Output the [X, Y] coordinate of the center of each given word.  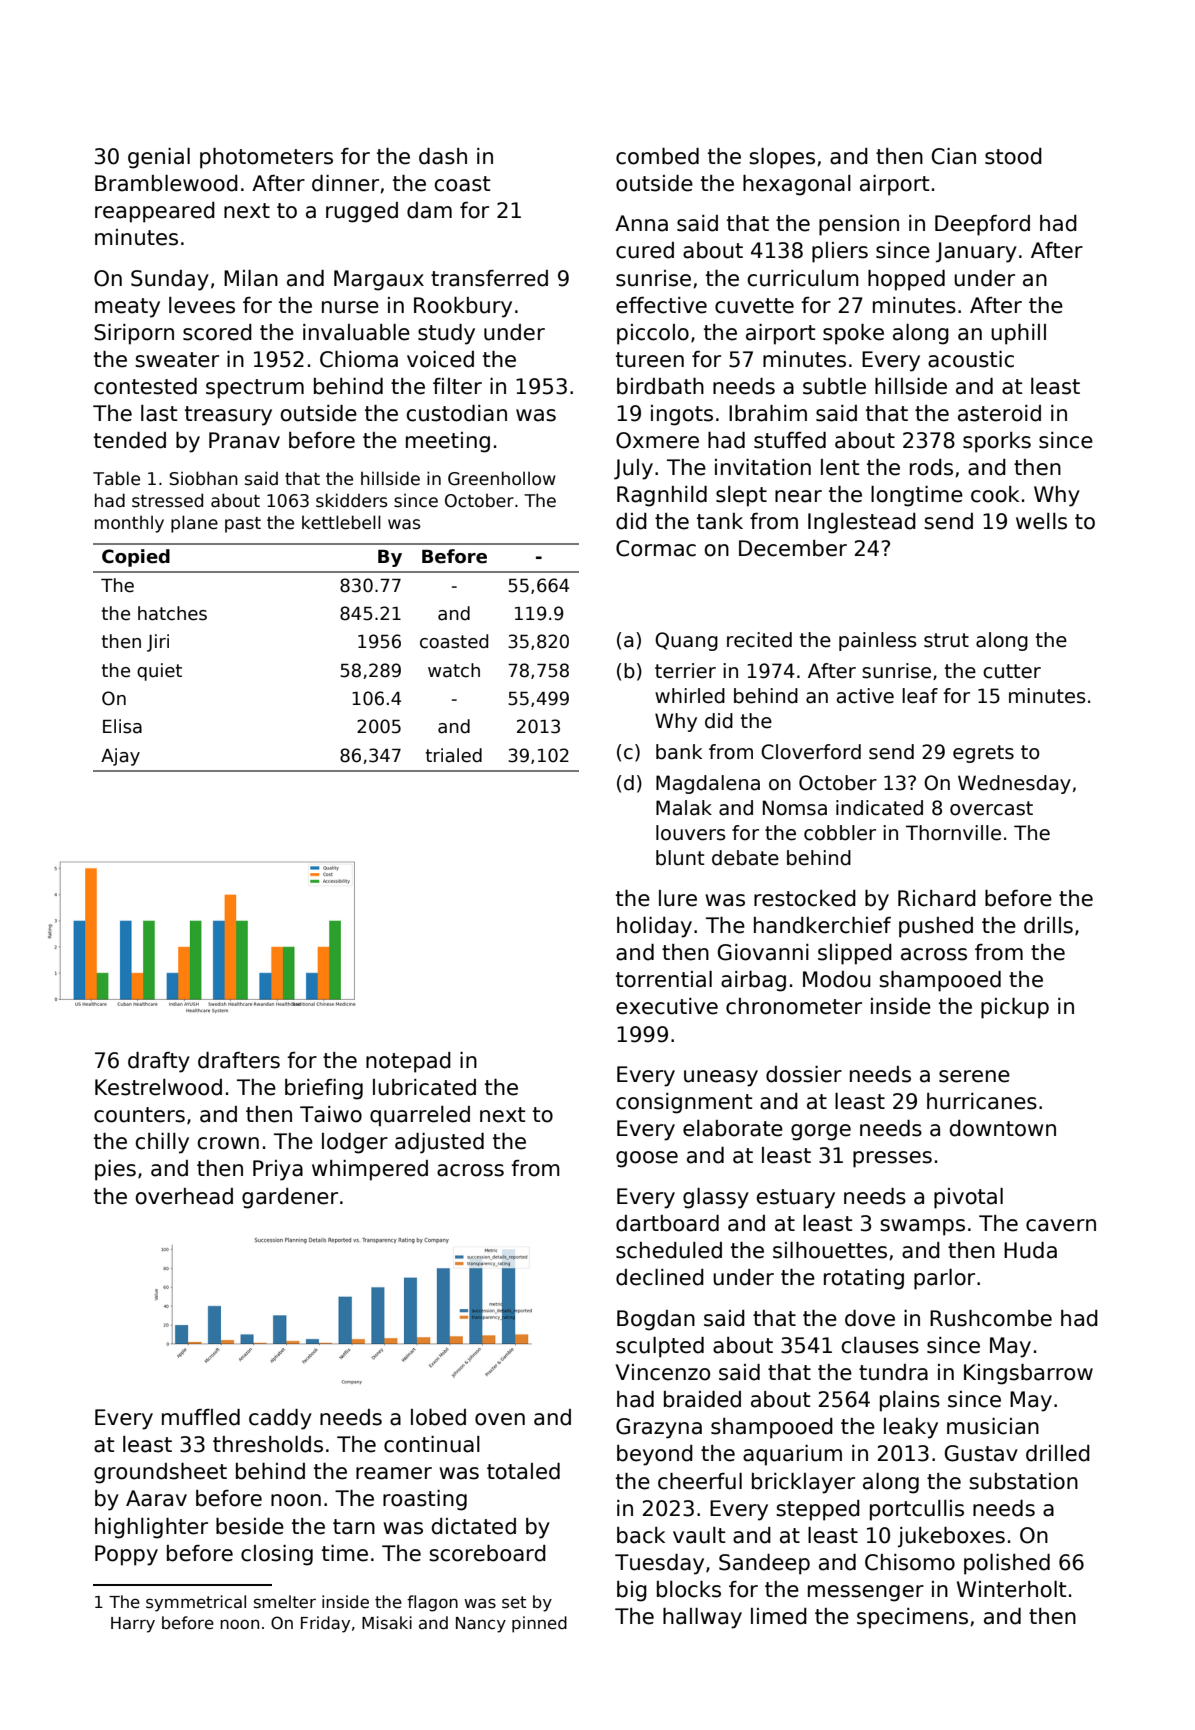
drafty [159, 1062]
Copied [136, 558]
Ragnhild [662, 496]
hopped [906, 280]
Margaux [379, 280]
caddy [280, 1419]
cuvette [754, 306]
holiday [654, 927]
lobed [438, 1417]
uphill [1018, 334]
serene [974, 1076]
